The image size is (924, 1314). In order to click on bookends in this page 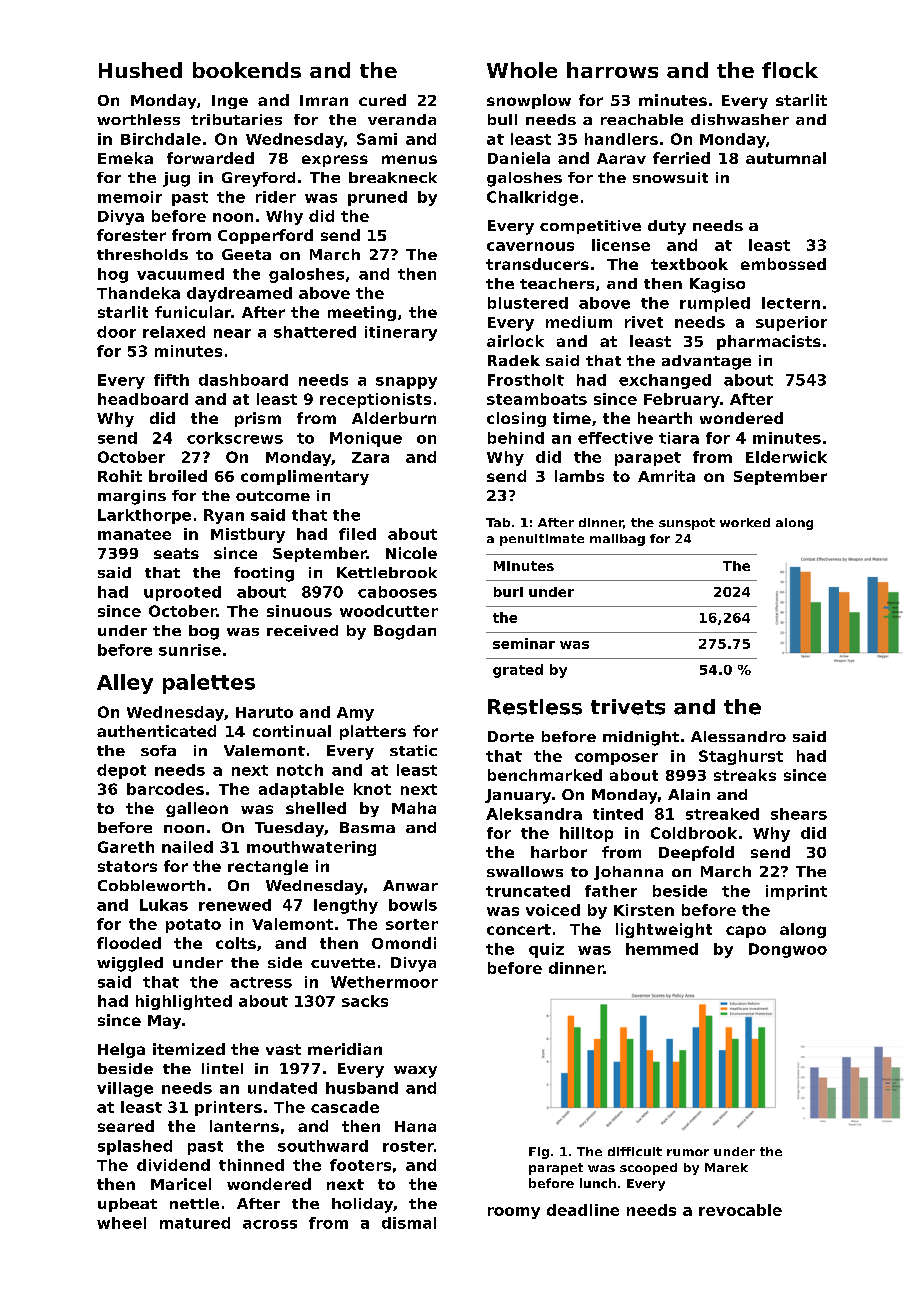, I will do `click(247, 70)`.
